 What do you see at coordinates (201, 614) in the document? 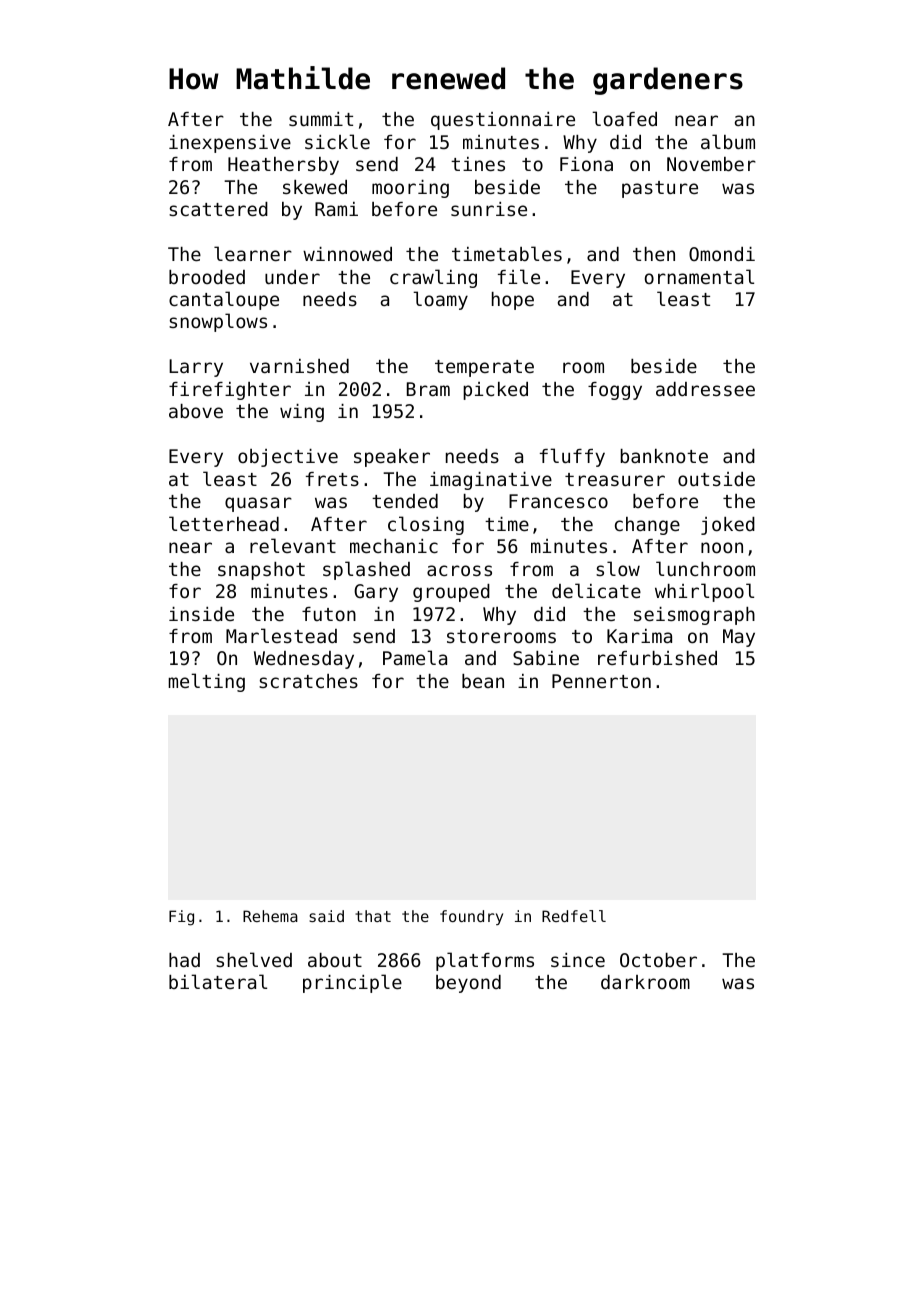
I see `inside` at bounding box center [201, 614].
